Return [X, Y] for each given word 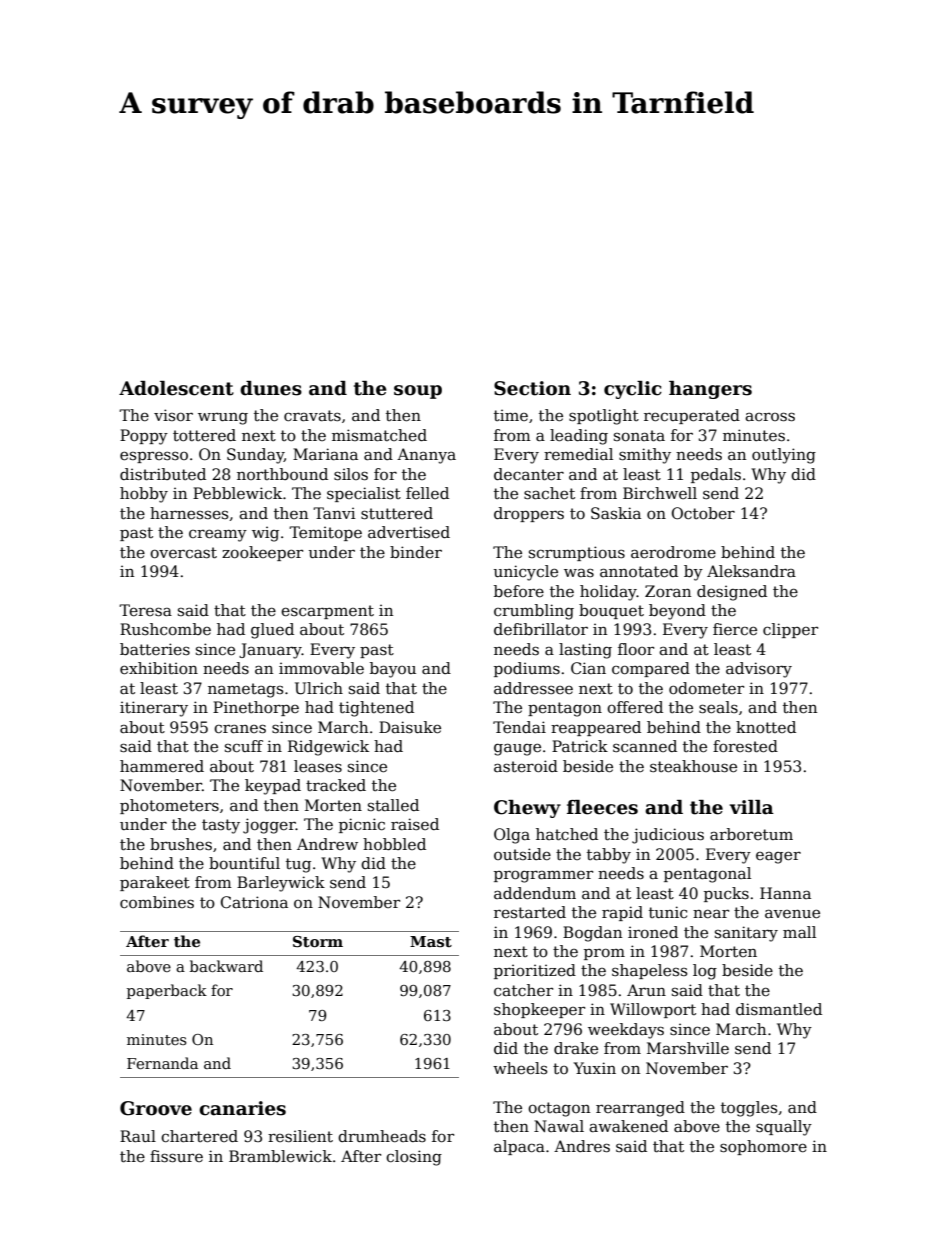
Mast [431, 942]
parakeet [155, 883]
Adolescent [176, 388]
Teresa [145, 610]
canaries [242, 1108]
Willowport [653, 1010]
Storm [318, 941]
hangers [710, 390]
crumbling [534, 612]
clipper [790, 630]
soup [418, 392]
